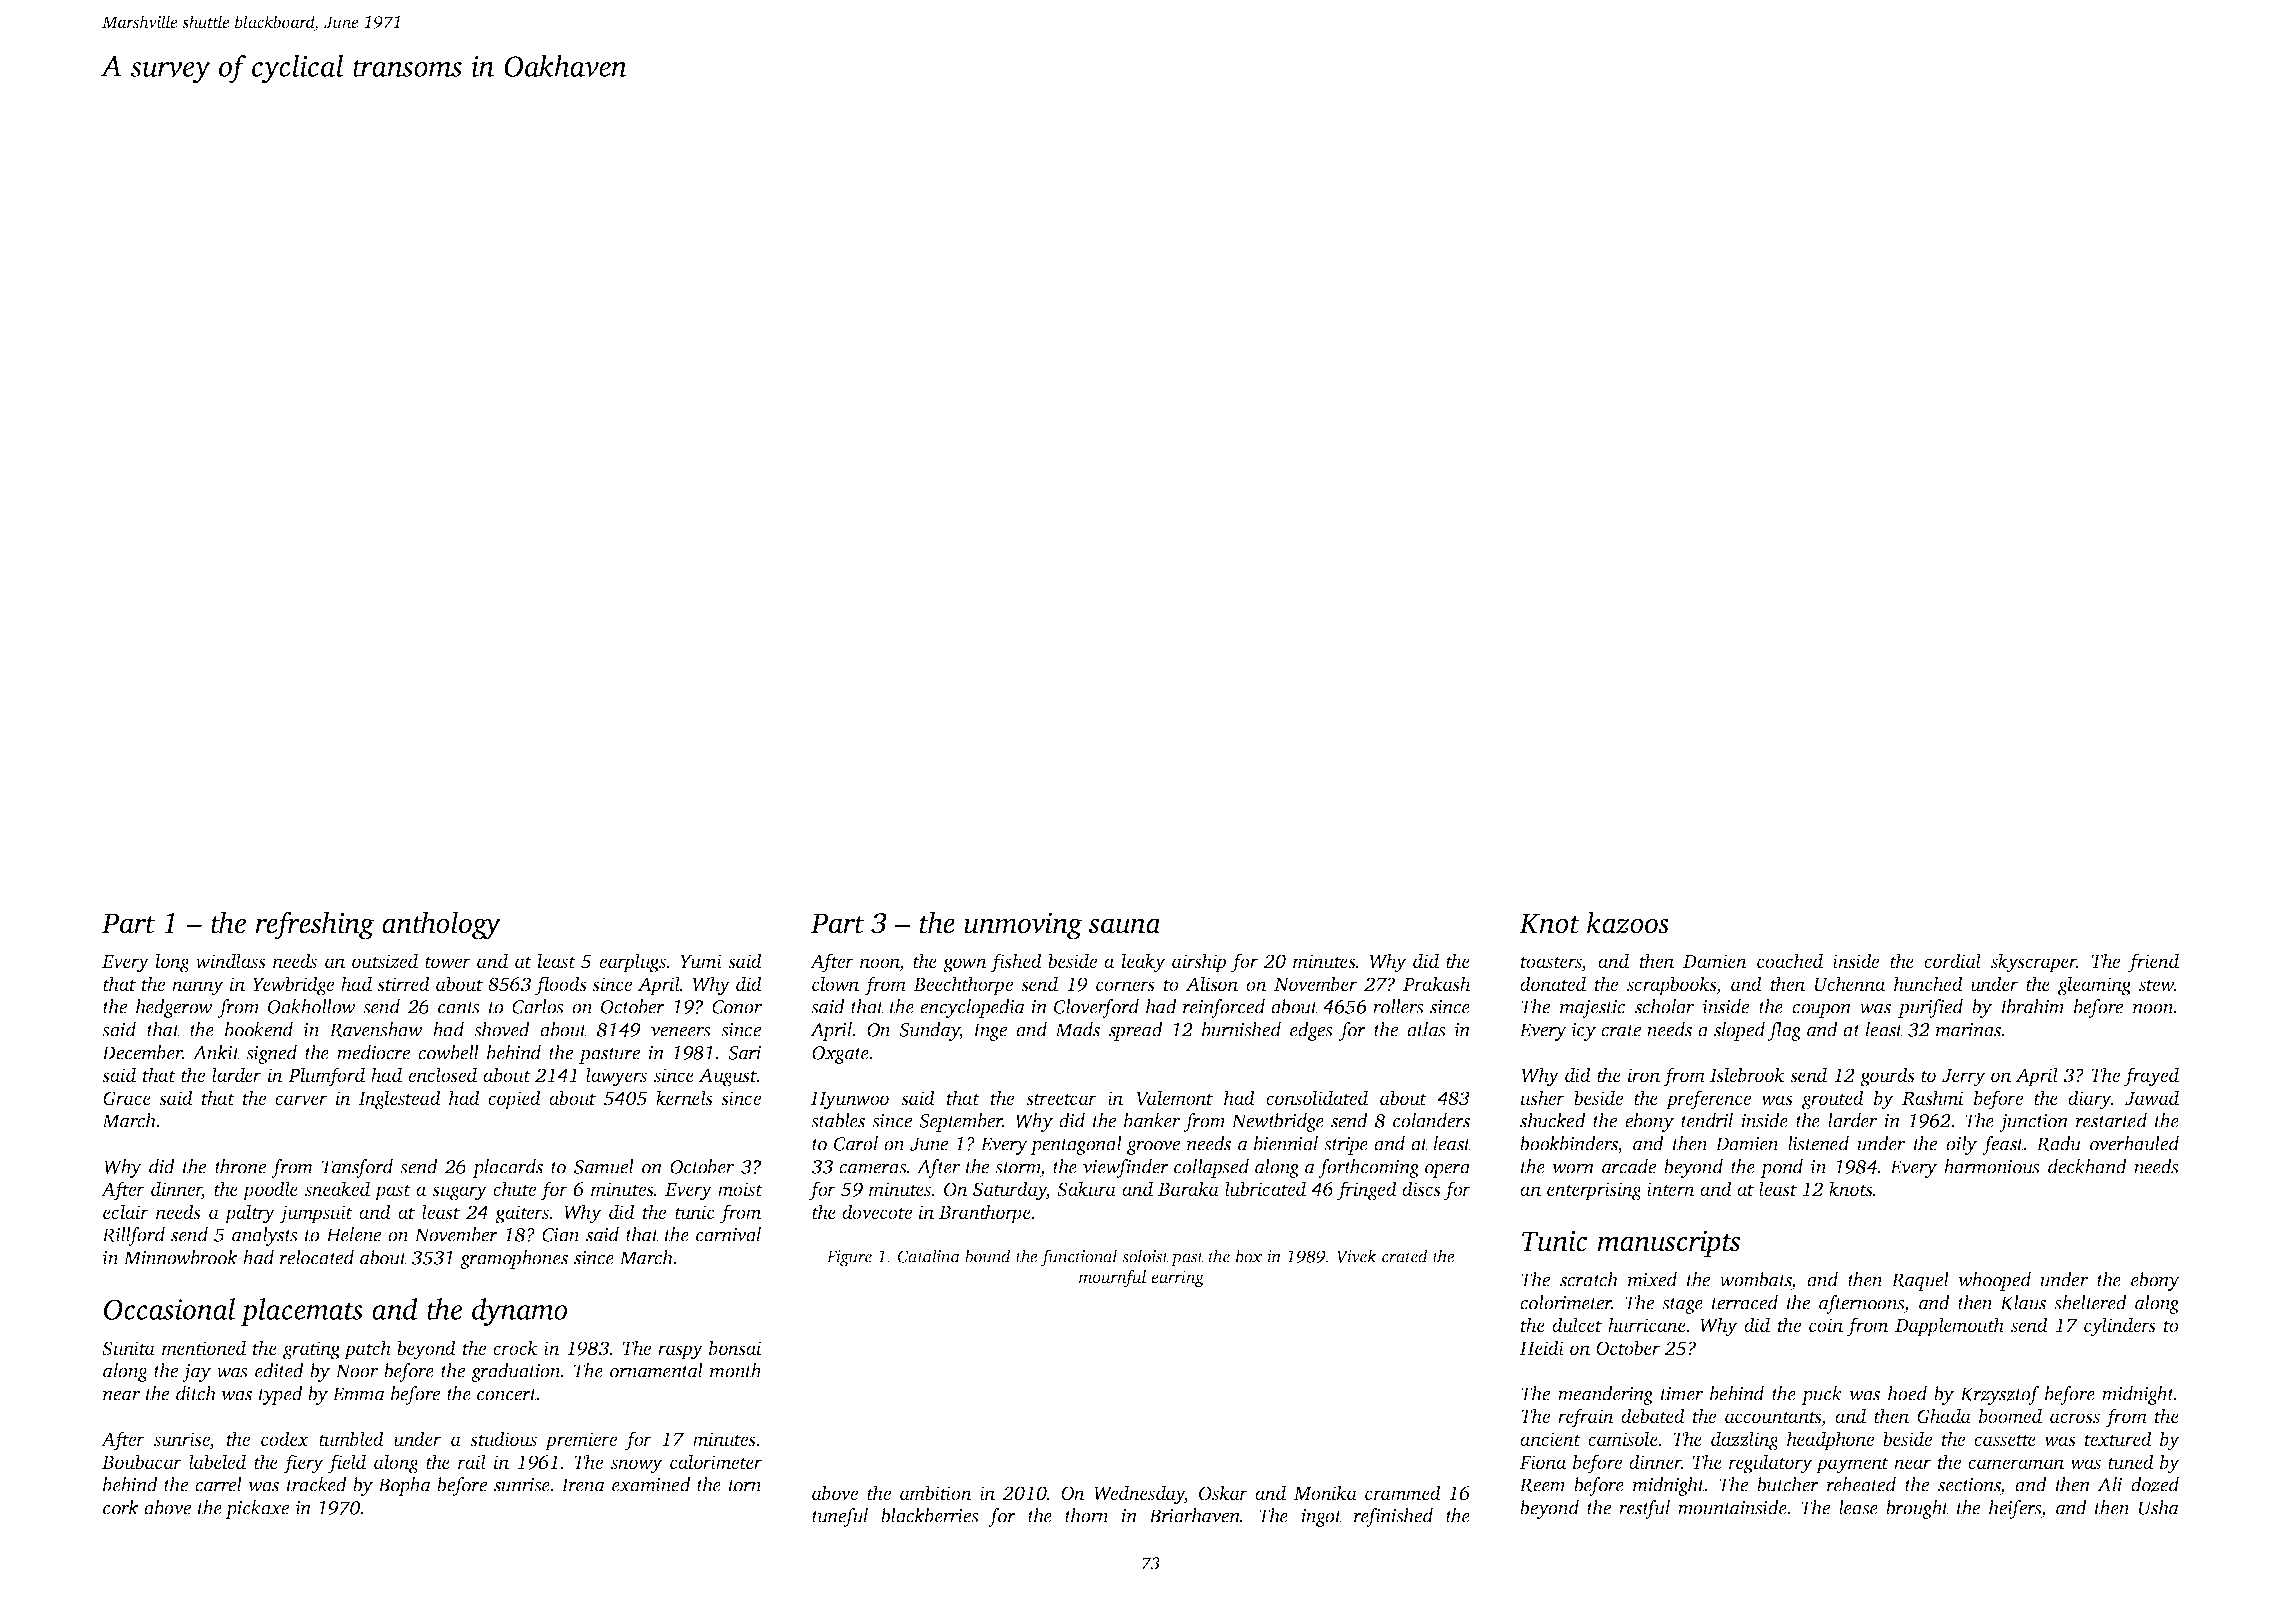 This screenshot has height=1614, width=2282. I want to click on coached, so click(1790, 960).
